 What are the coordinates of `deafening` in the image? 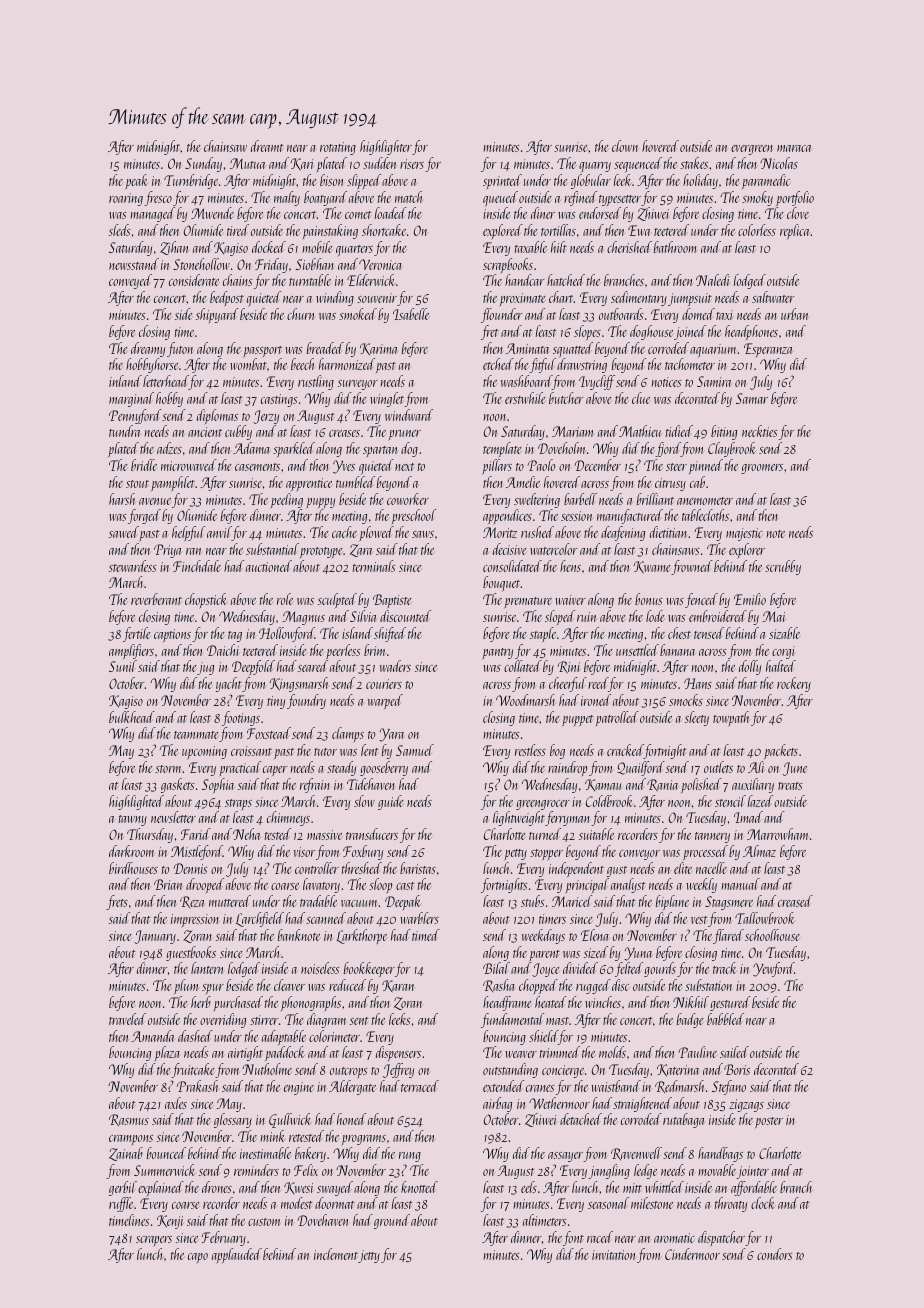 It's located at (623, 533).
